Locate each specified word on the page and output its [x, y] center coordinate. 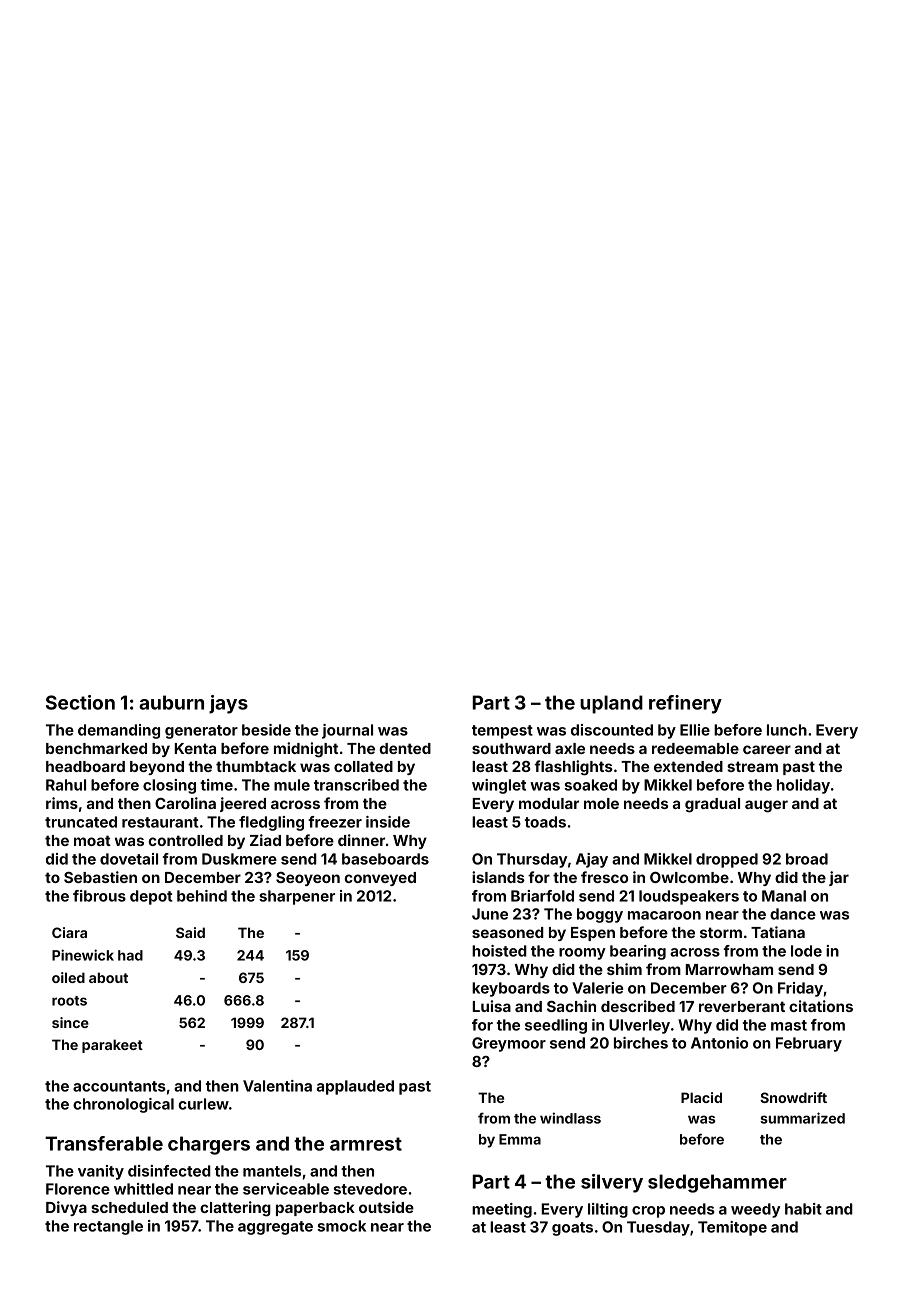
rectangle [108, 1227]
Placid [701, 1097]
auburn [171, 702]
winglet [499, 786]
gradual [712, 805]
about [108, 977]
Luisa [492, 1006]
